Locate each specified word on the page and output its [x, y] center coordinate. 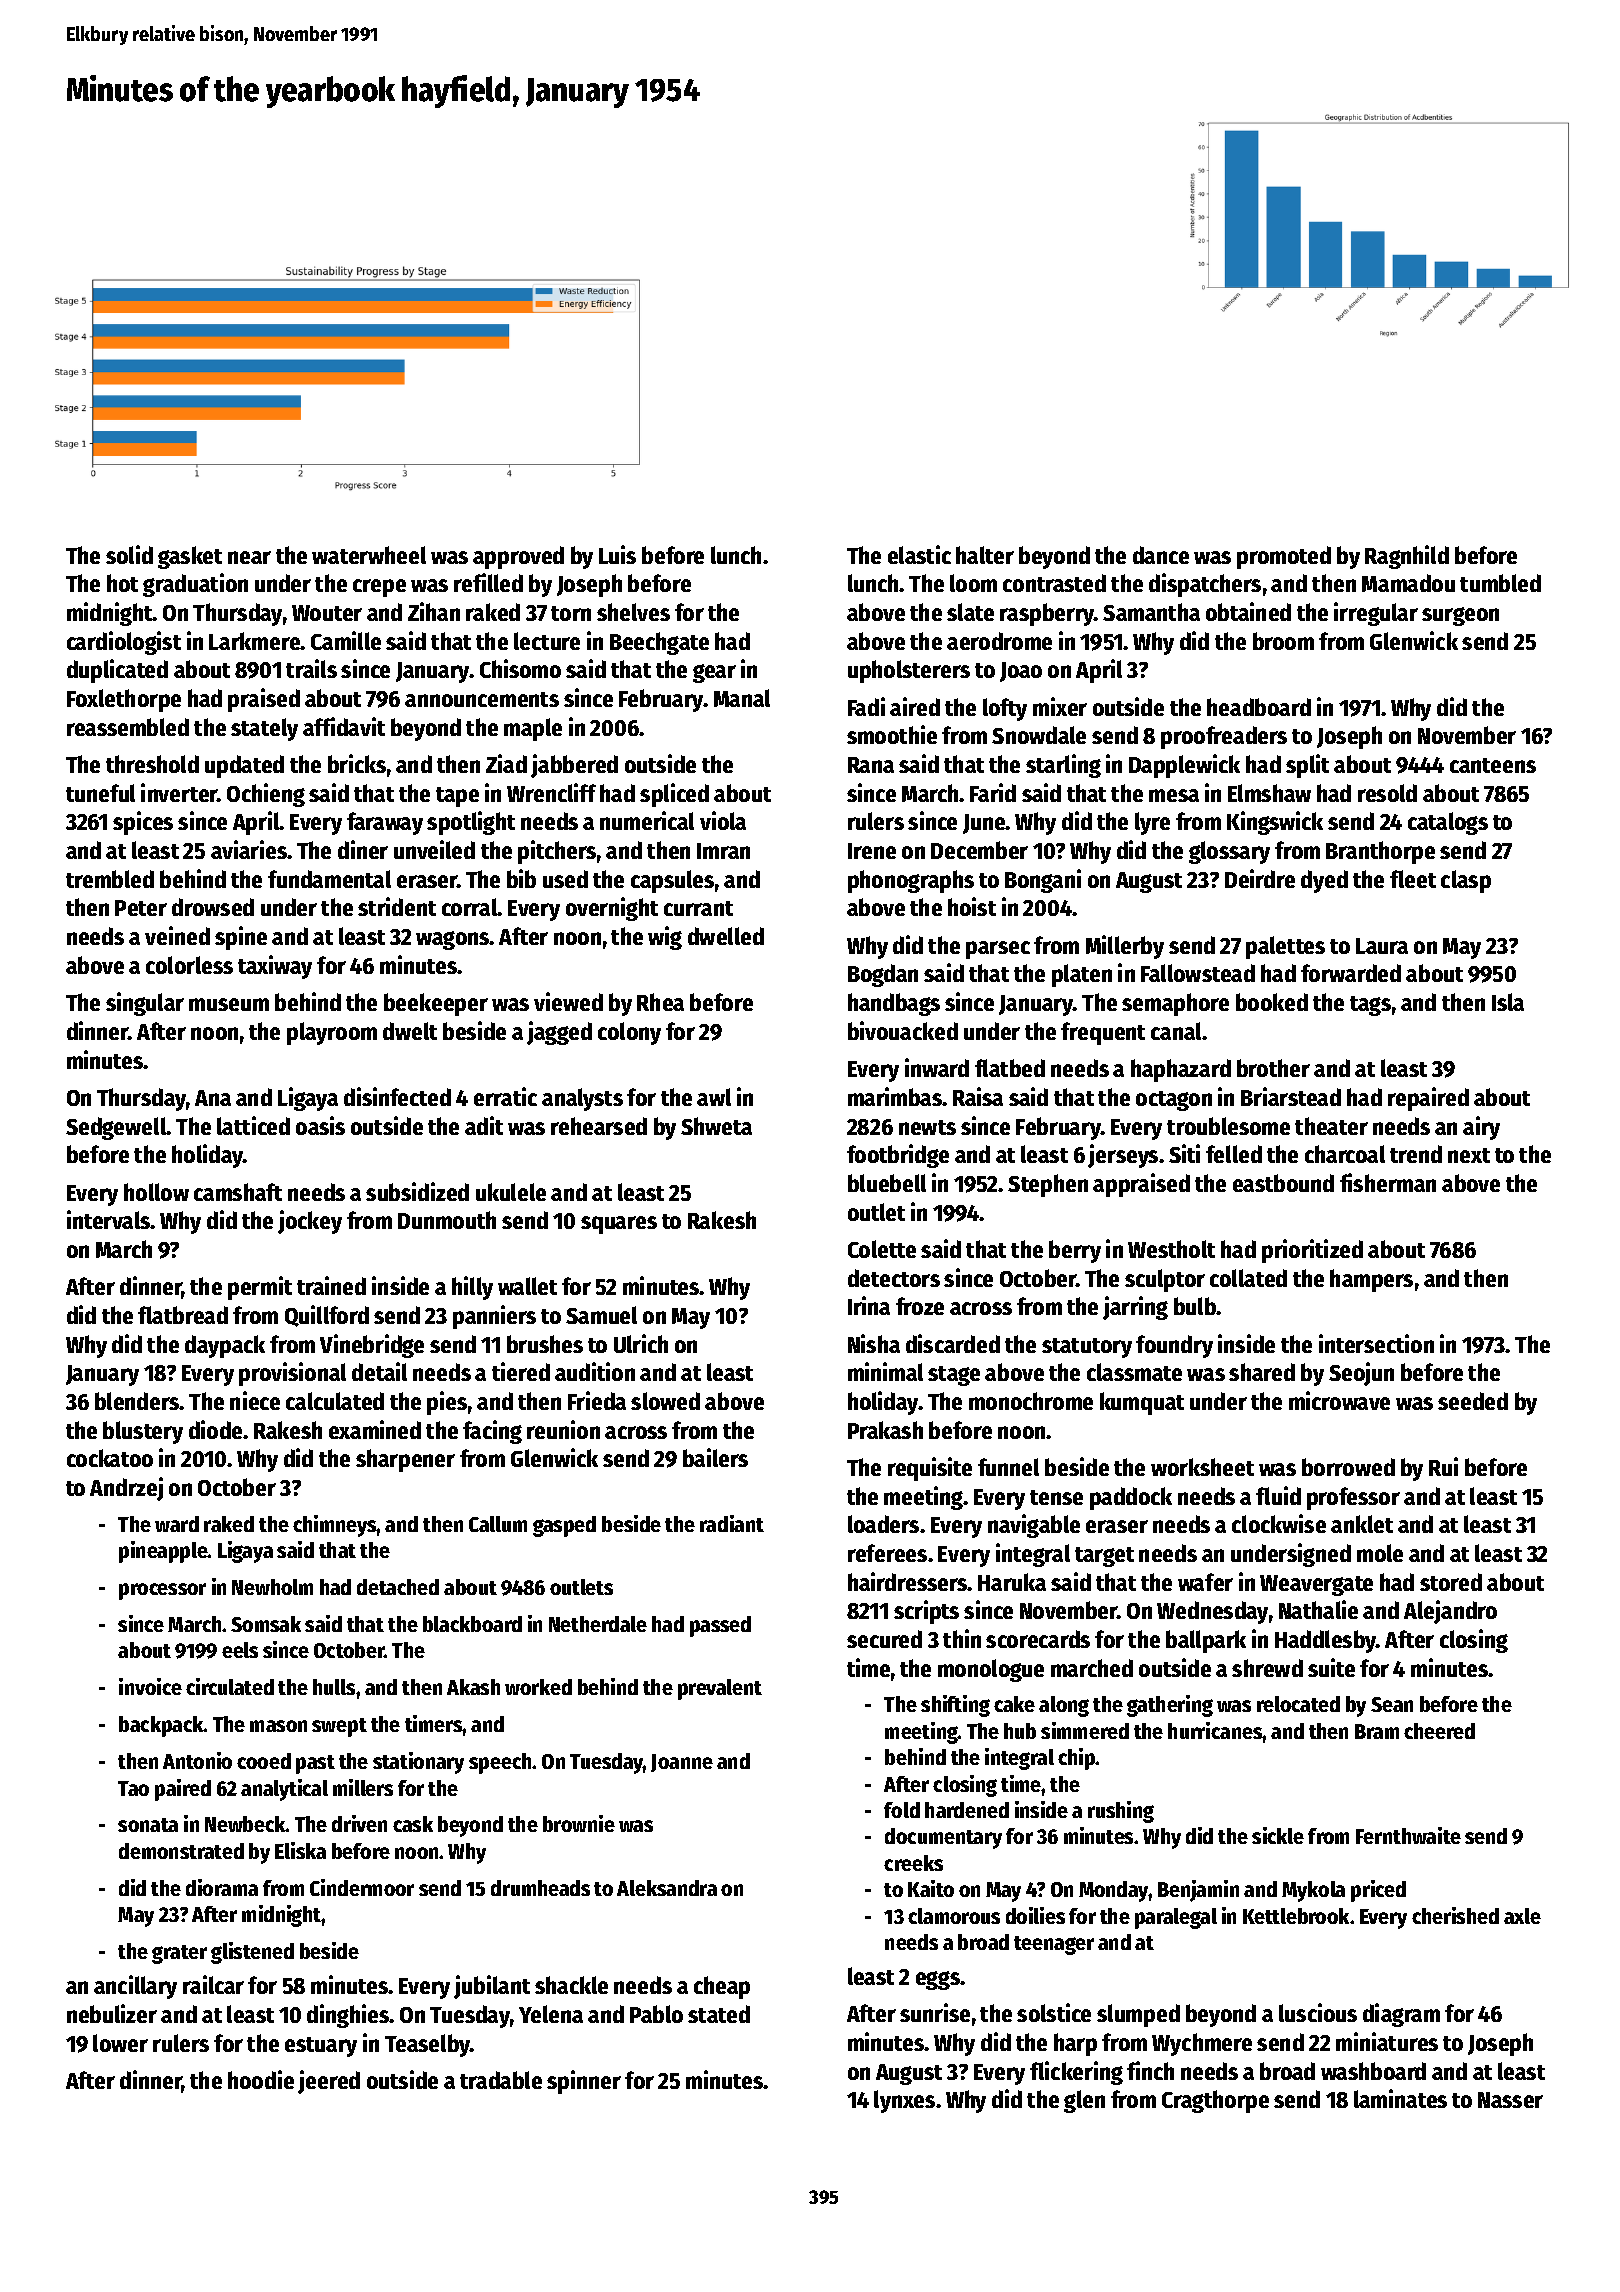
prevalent [720, 1689]
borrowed [1348, 1467]
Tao [133, 1788]
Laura [1382, 946]
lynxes [904, 2101]
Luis [617, 554]
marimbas [895, 1096]
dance [1161, 555]
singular [145, 1004]
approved [518, 557]
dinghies [348, 2016]
